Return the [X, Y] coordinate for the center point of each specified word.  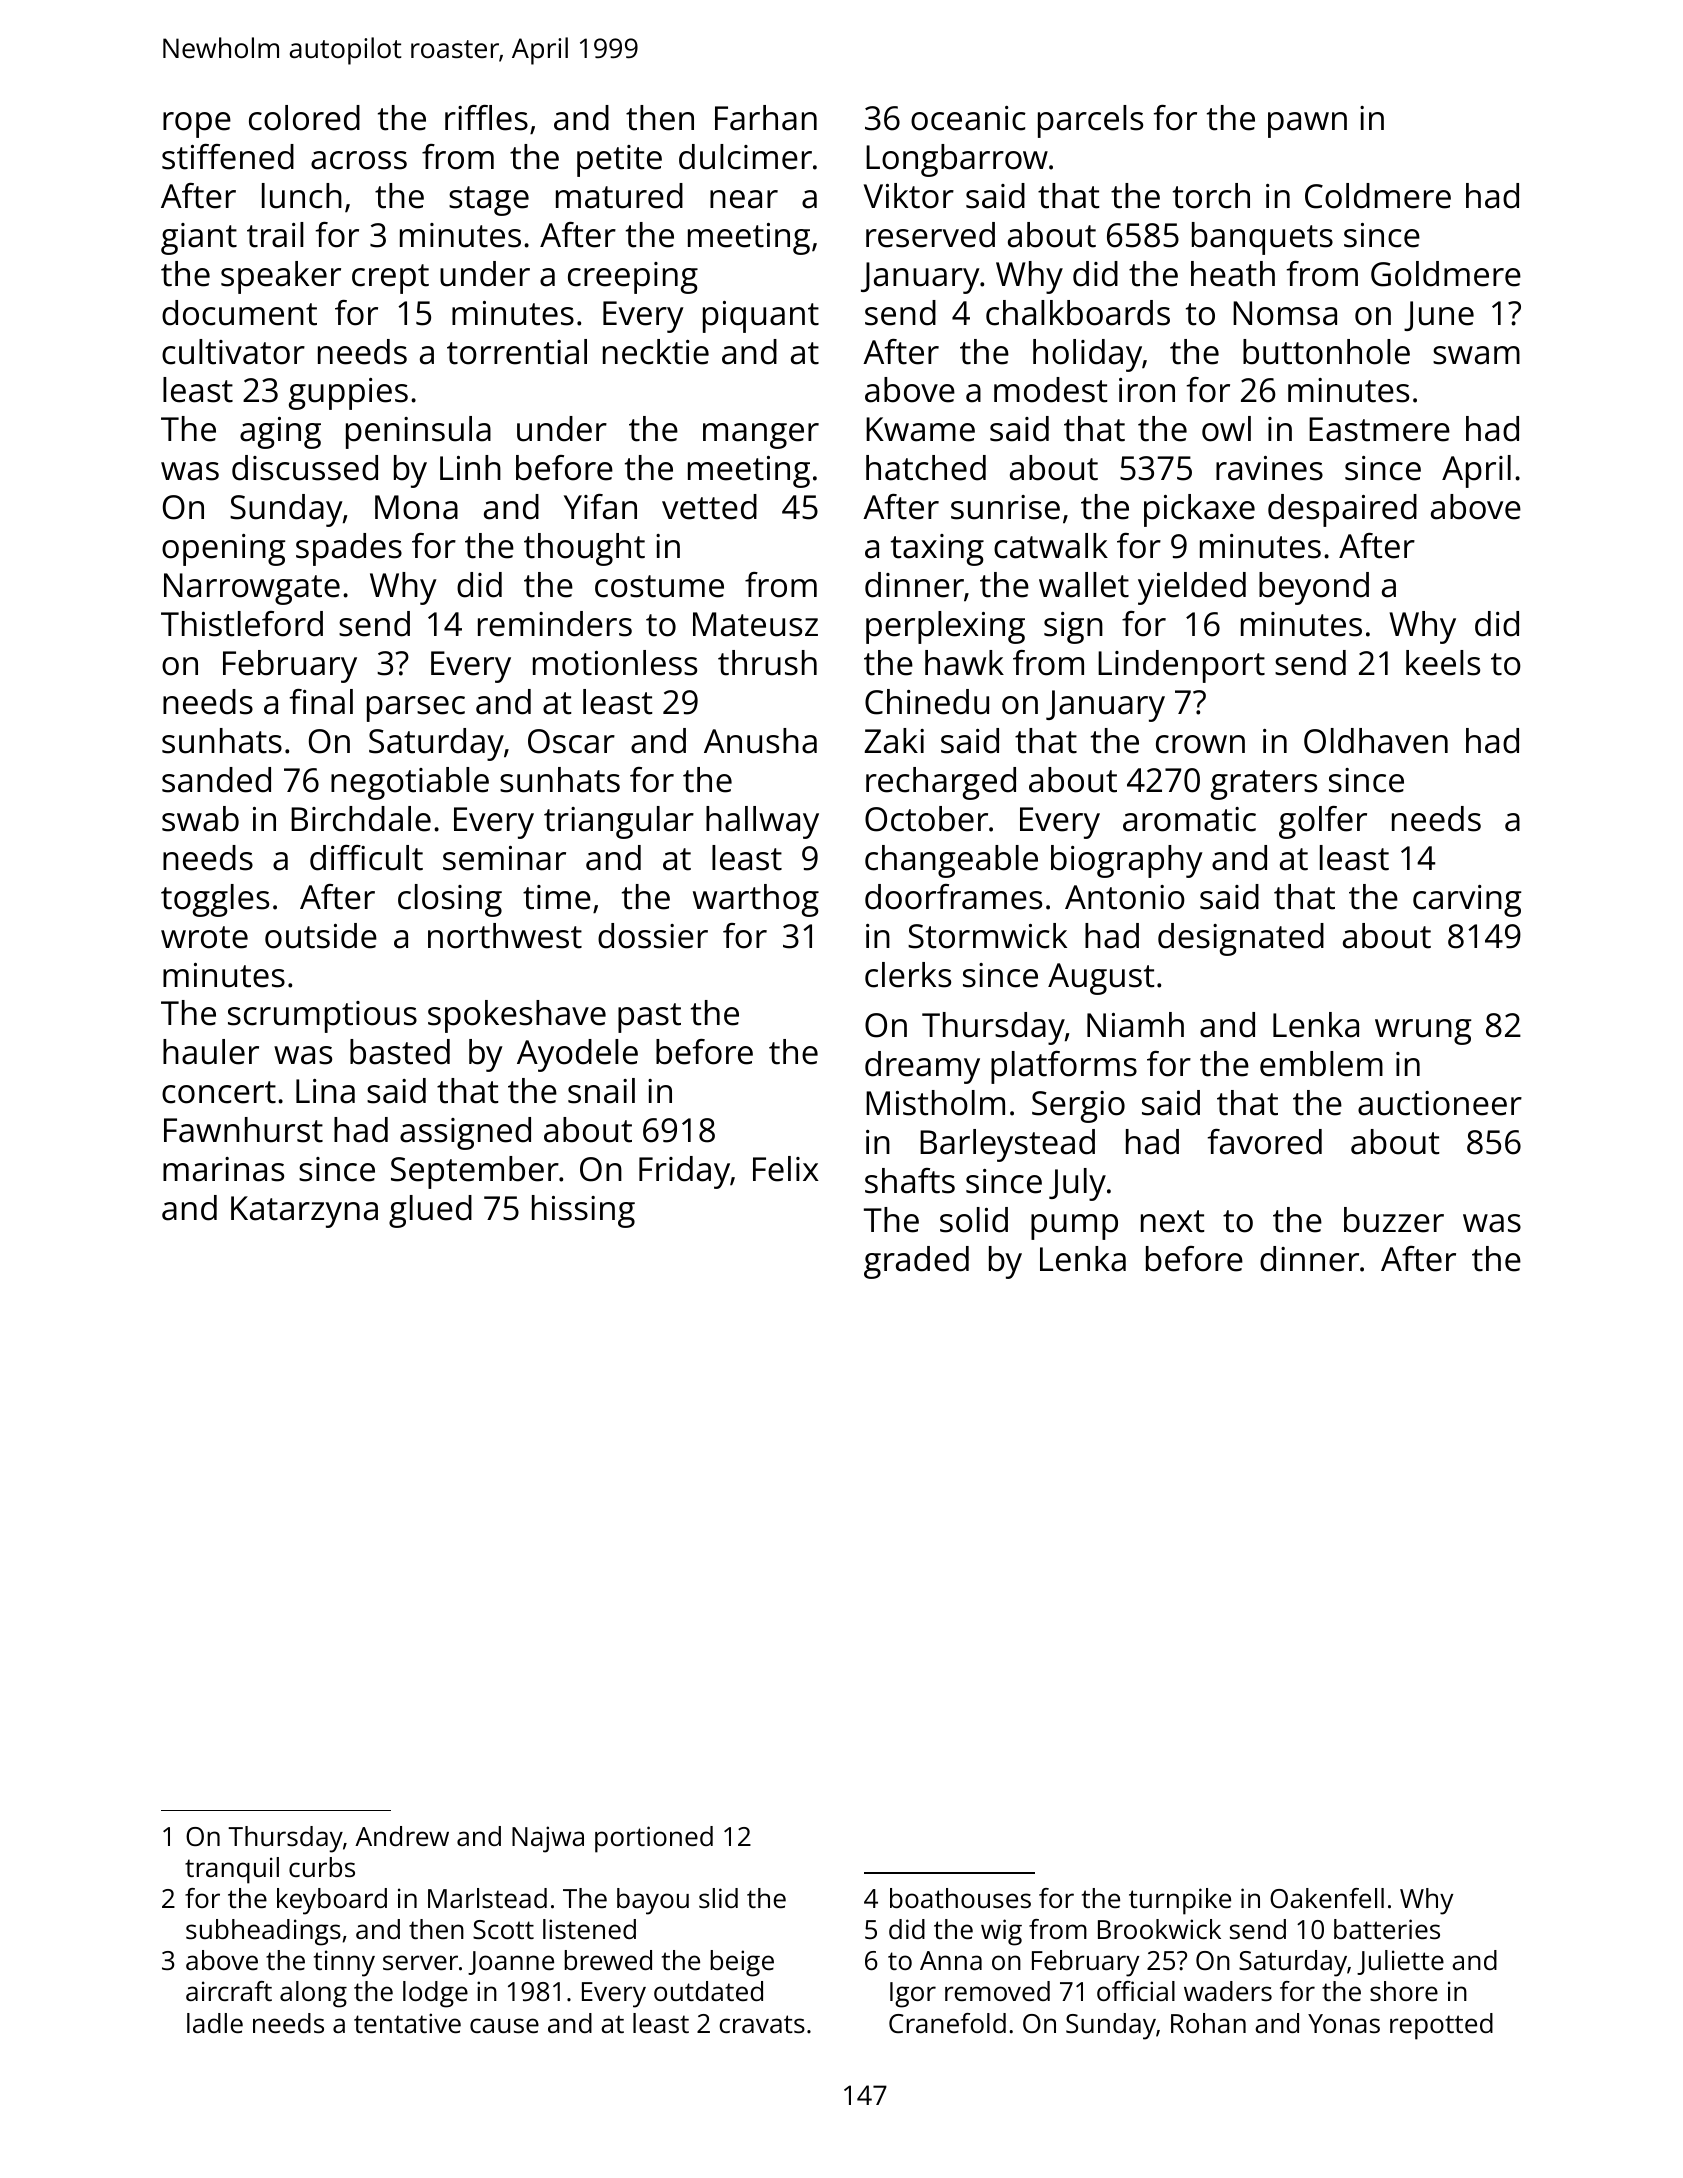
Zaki [894, 741]
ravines [1269, 468]
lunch [302, 196]
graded [916, 1262]
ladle [215, 2023]
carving [1467, 901]
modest [1051, 390]
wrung [1423, 1032]
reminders [555, 624]
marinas [223, 1169]
